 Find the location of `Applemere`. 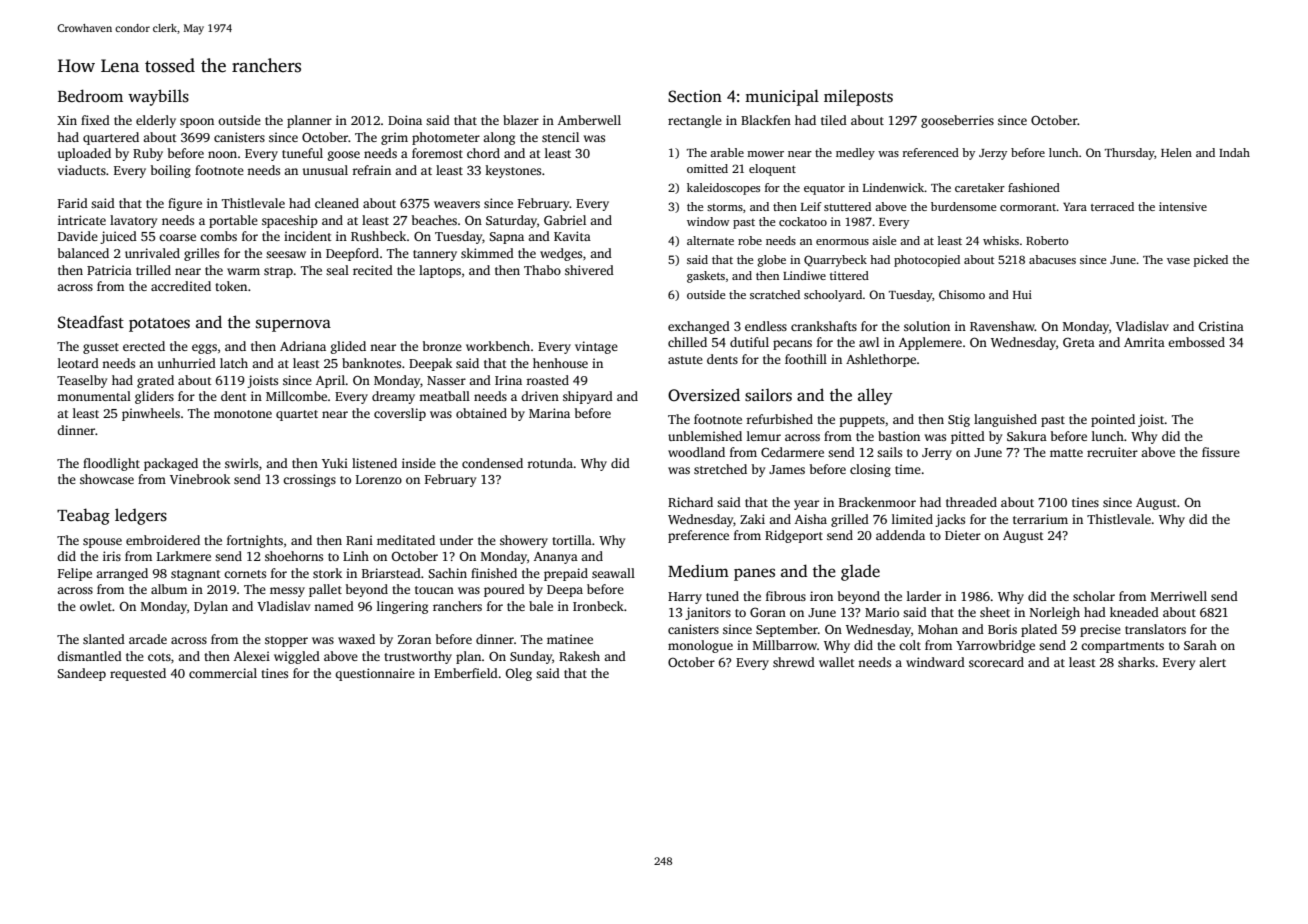

Applemere is located at coordinates (930, 343).
